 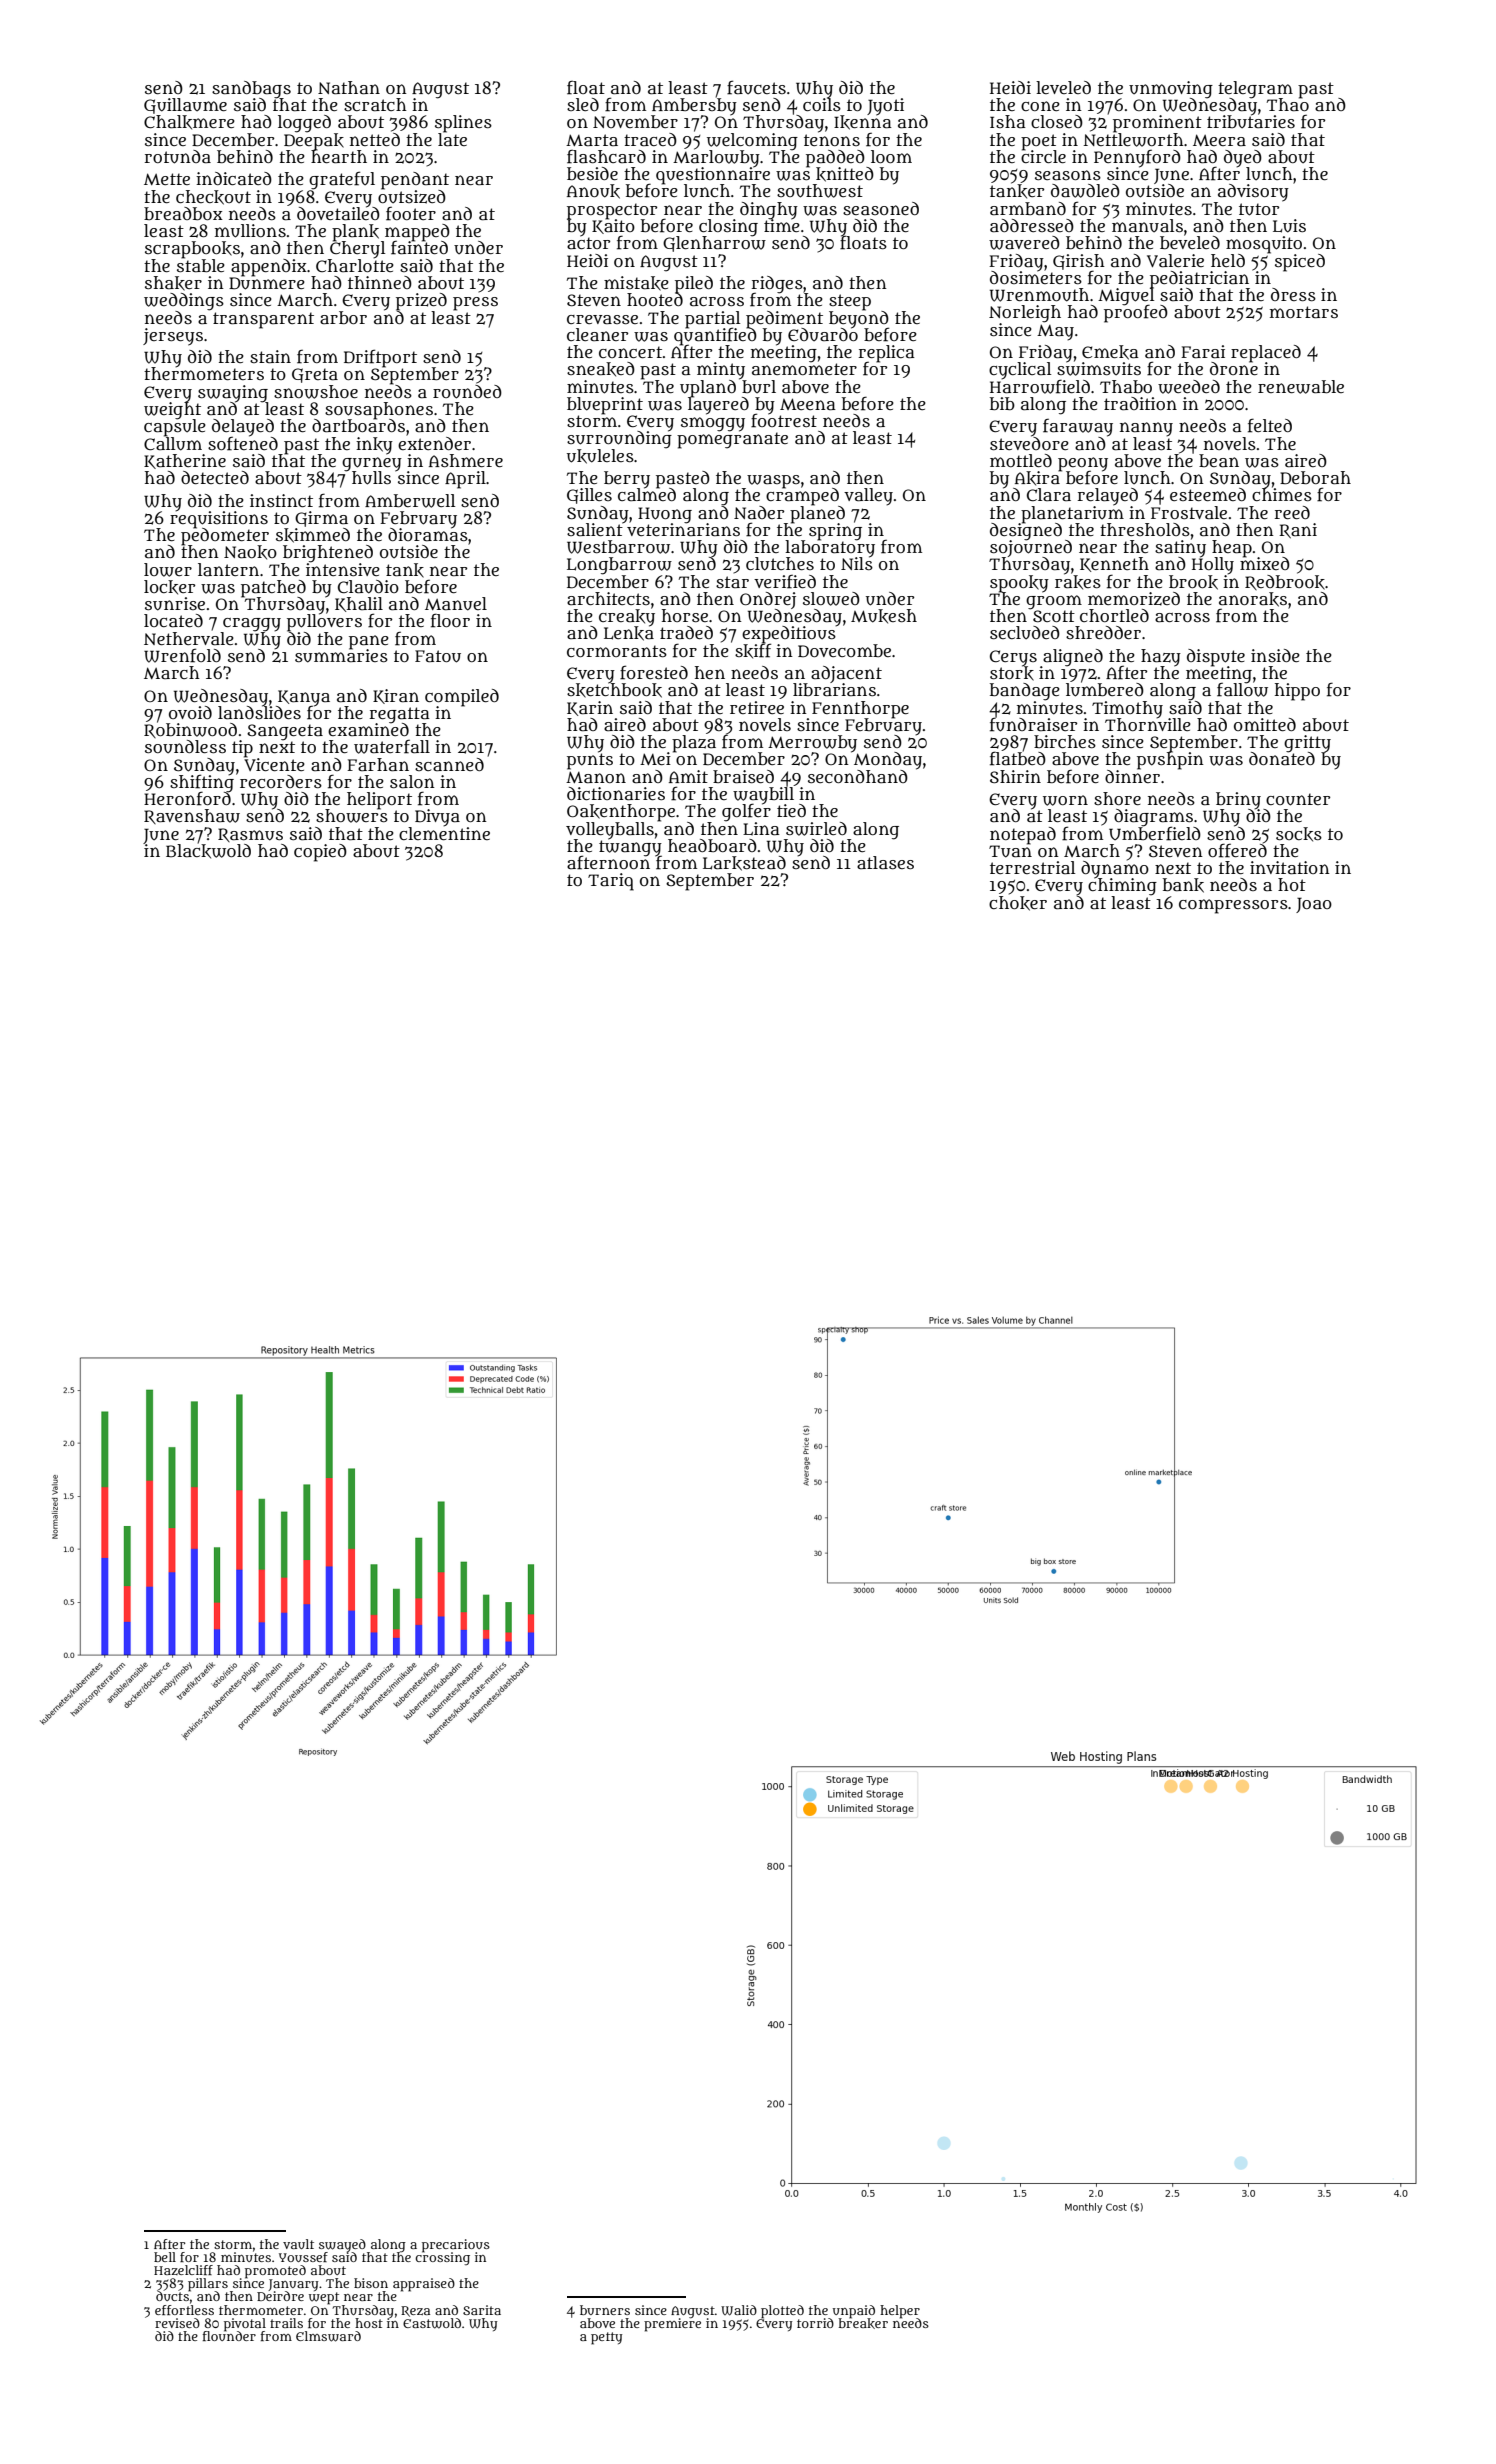 I want to click on unpaid, so click(x=854, y=2311).
